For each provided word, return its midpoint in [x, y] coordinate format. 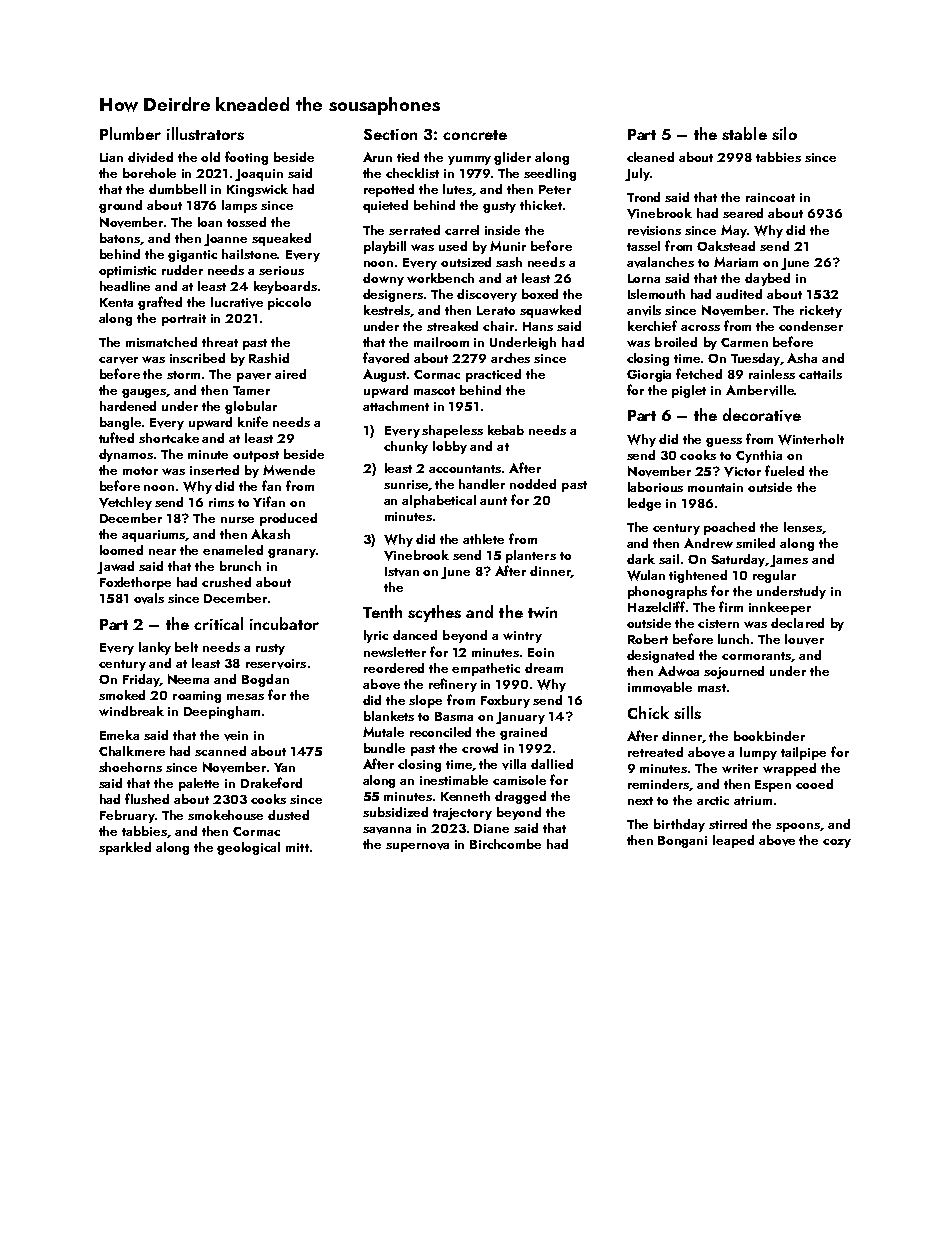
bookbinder [769, 736]
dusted [288, 815]
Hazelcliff [656, 606]
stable [744, 133]
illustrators [205, 133]
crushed [226, 582]
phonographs [667, 592]
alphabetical [439, 501]
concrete [475, 135]
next [640, 801]
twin [542, 612]
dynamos [126, 455]
